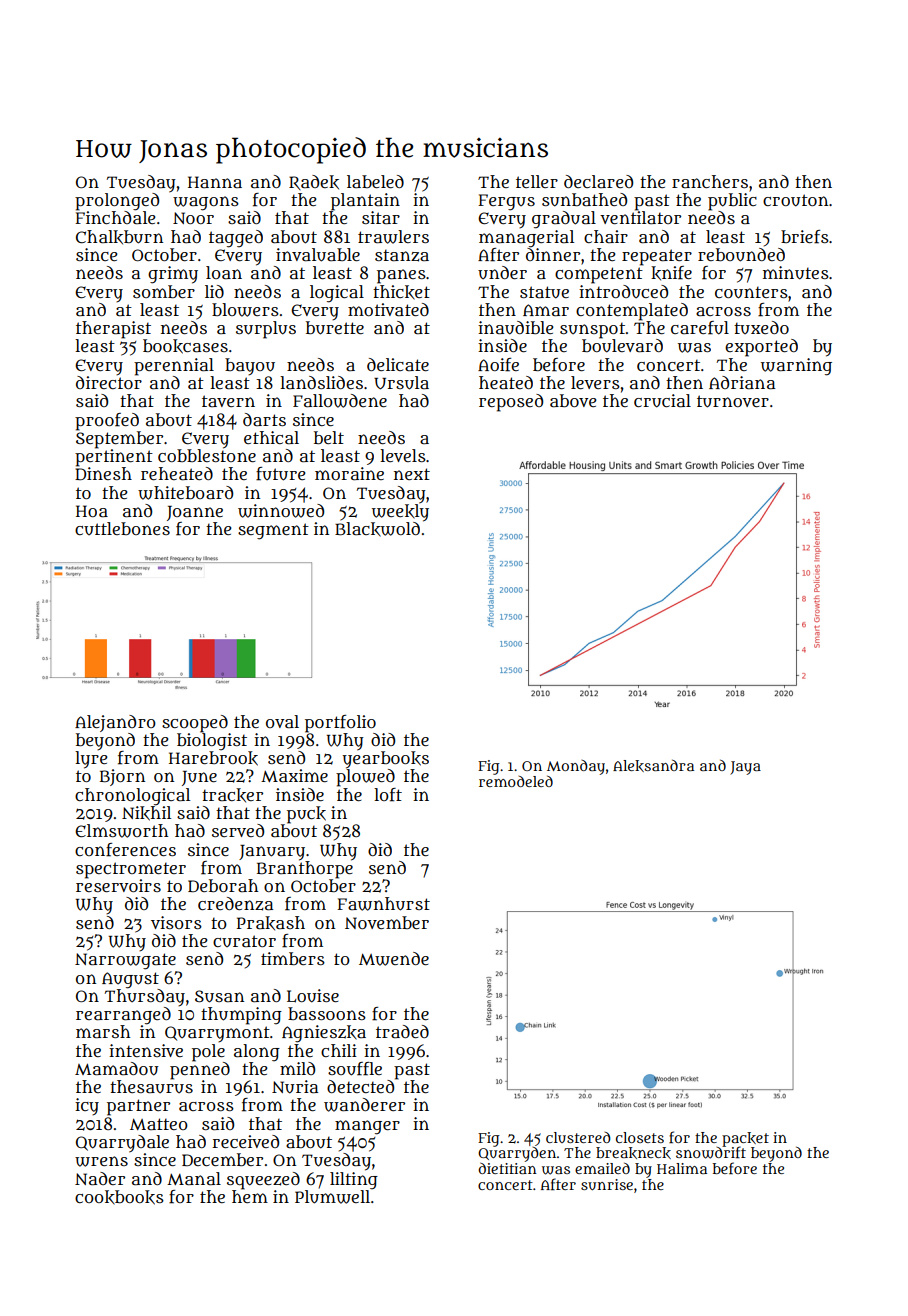 This image has height=1316, width=908. Describe the element at coordinates (119, 1197) in the image. I see `cookbooks` at that location.
